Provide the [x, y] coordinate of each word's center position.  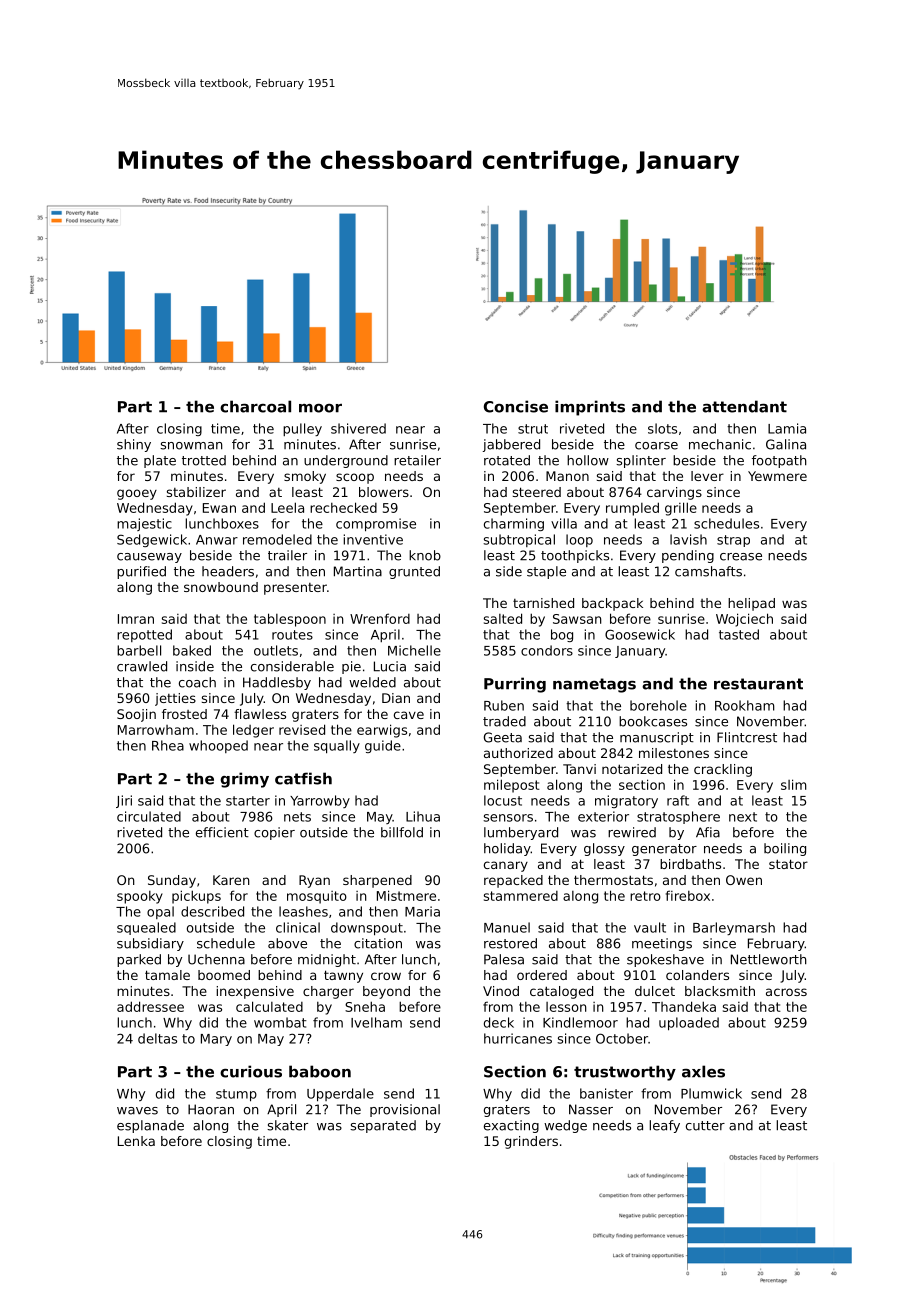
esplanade [150, 1126]
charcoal [255, 406]
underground [346, 461]
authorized [518, 753]
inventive [373, 539]
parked [139, 960]
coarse [656, 446]
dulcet [655, 991]
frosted [184, 714]
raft [678, 800]
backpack [612, 604]
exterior [603, 816]
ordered [542, 975]
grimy [245, 780]
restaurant [758, 684]
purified [141, 572]
